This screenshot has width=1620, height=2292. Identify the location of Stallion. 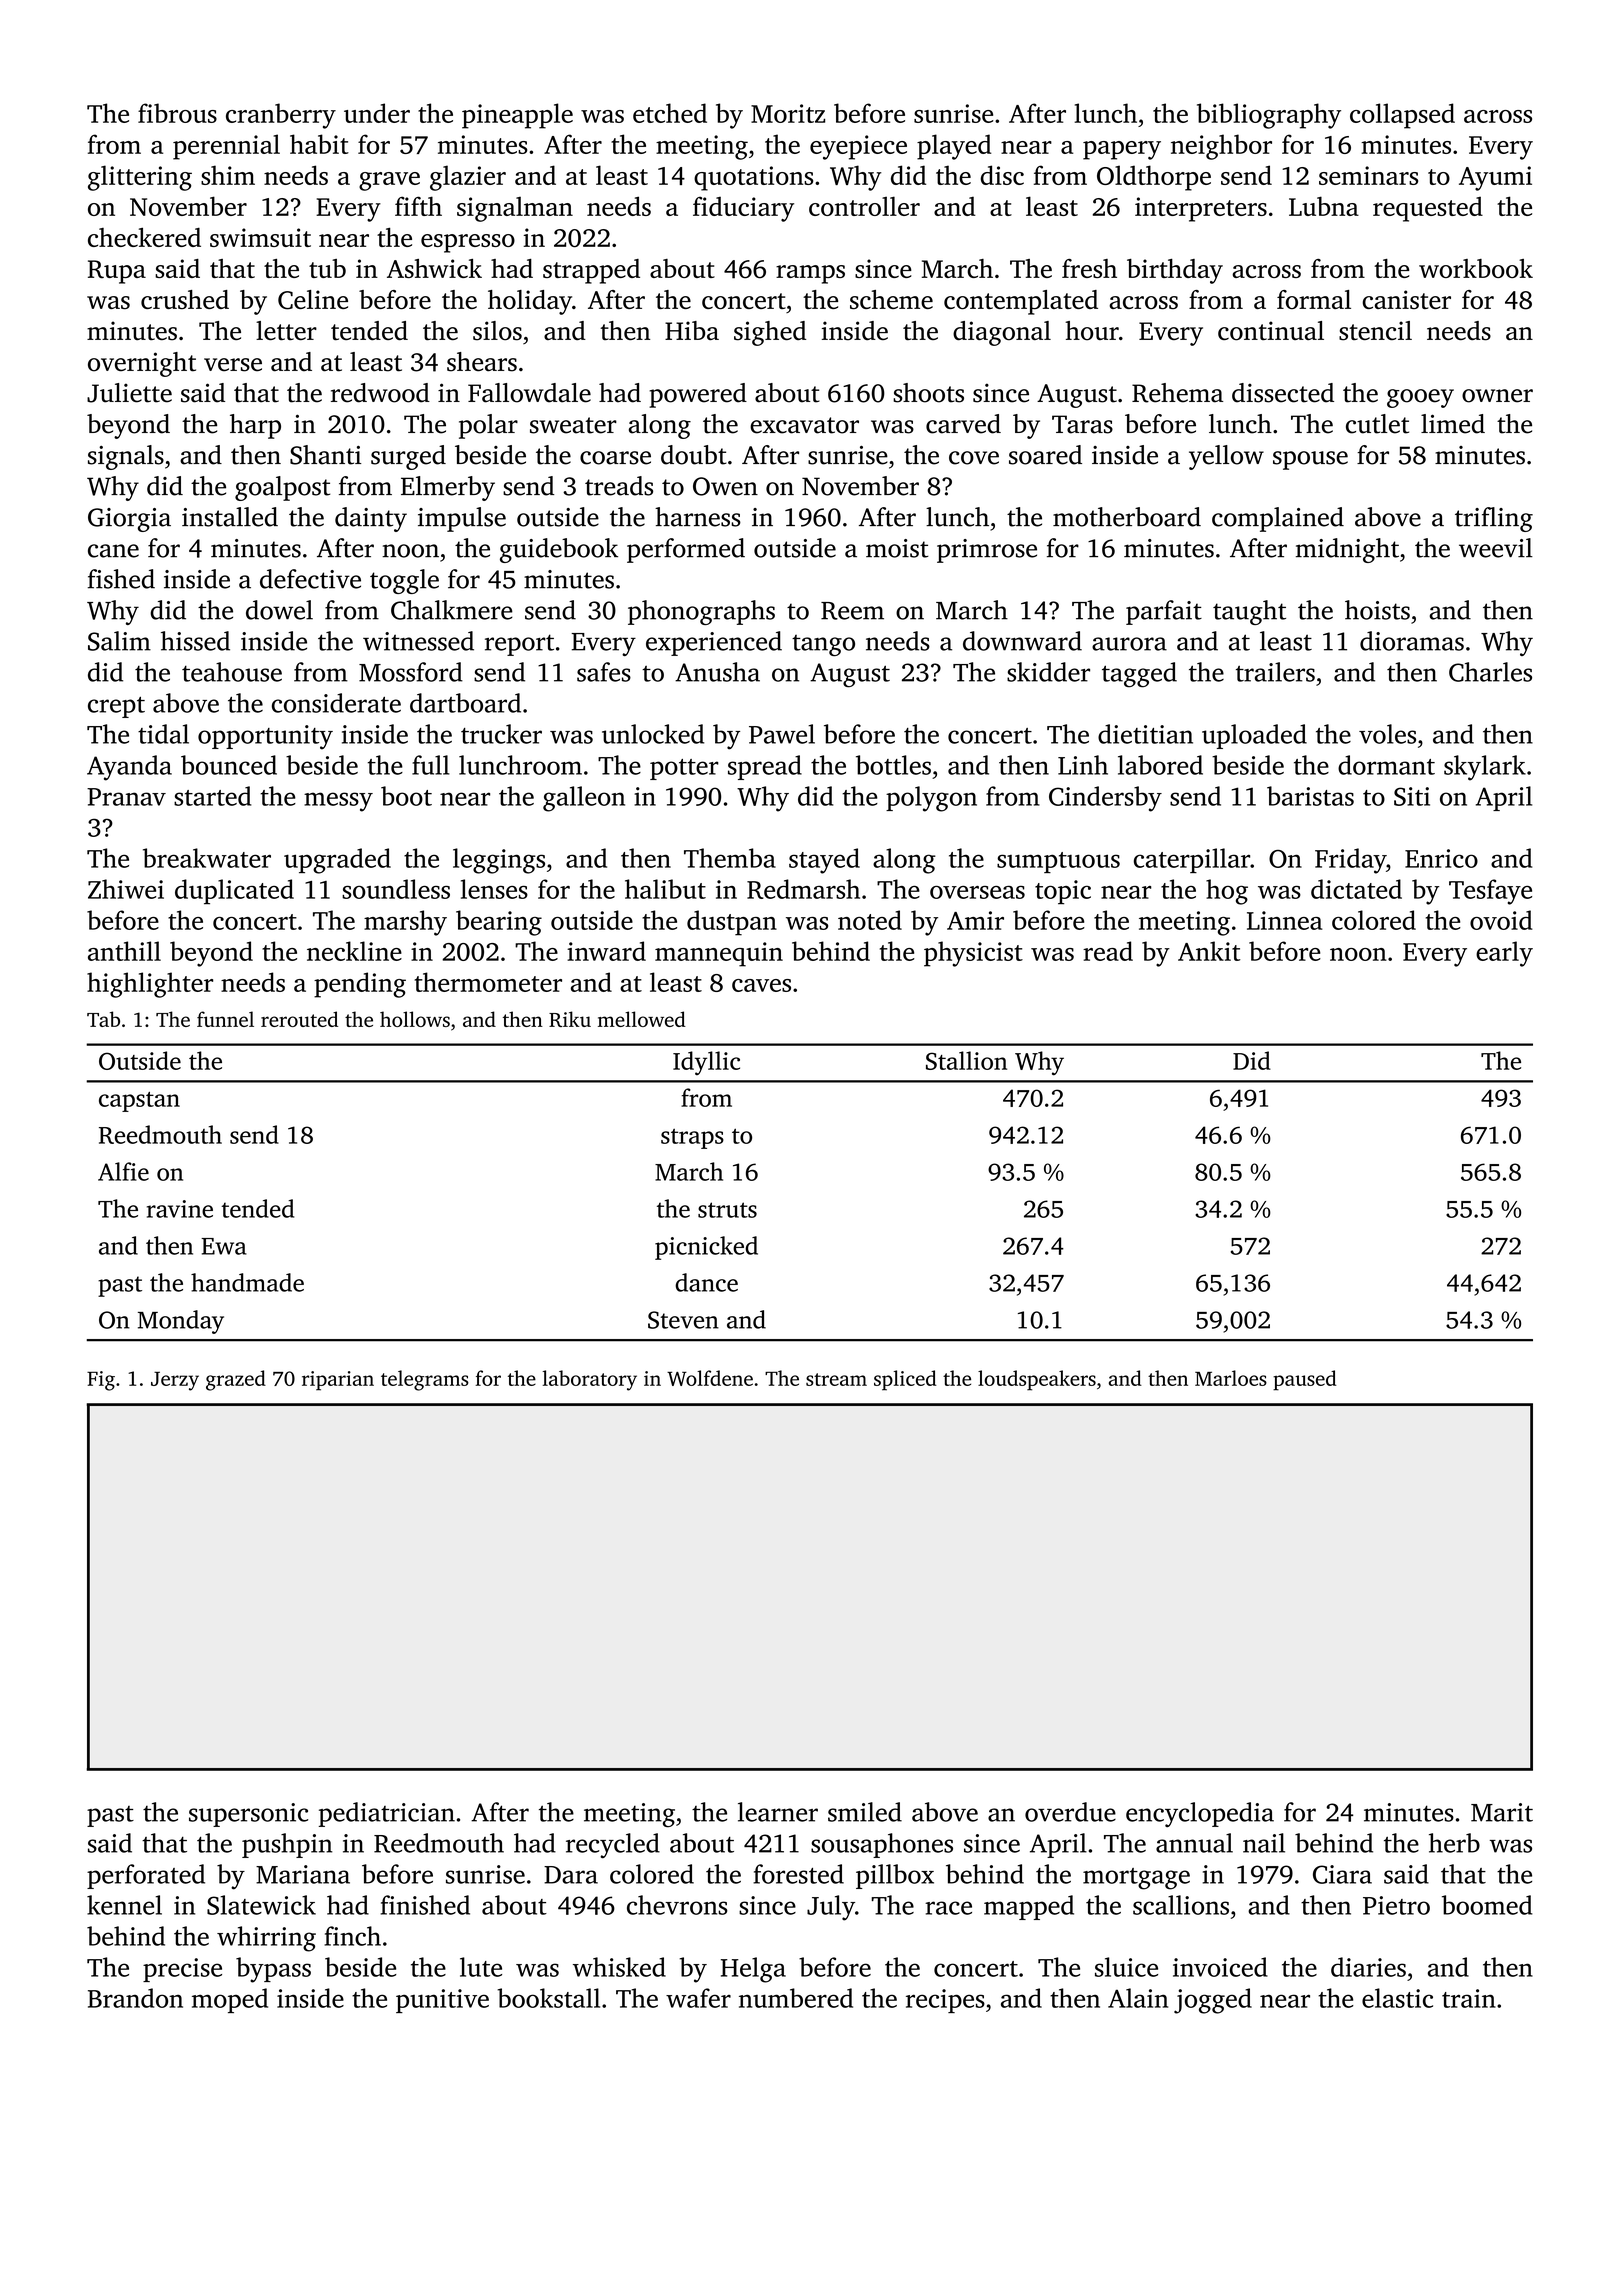
(966, 1060).
